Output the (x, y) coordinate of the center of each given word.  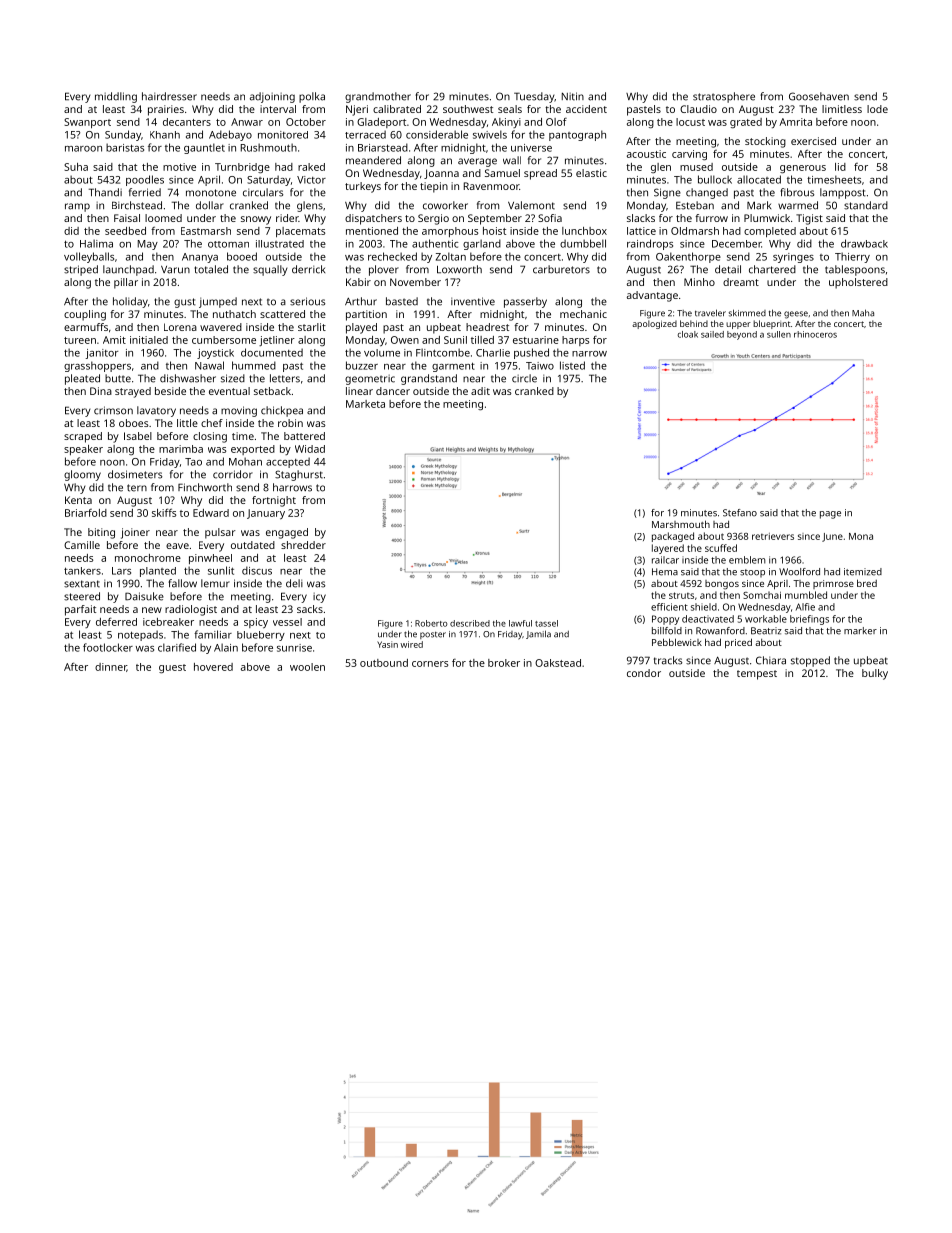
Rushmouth (269, 147)
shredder (303, 545)
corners (430, 664)
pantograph (577, 135)
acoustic (646, 154)
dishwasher (188, 378)
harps (575, 341)
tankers (82, 571)
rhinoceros (815, 334)
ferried (145, 192)
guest (172, 669)
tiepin (434, 187)
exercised (813, 141)
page (830, 515)
